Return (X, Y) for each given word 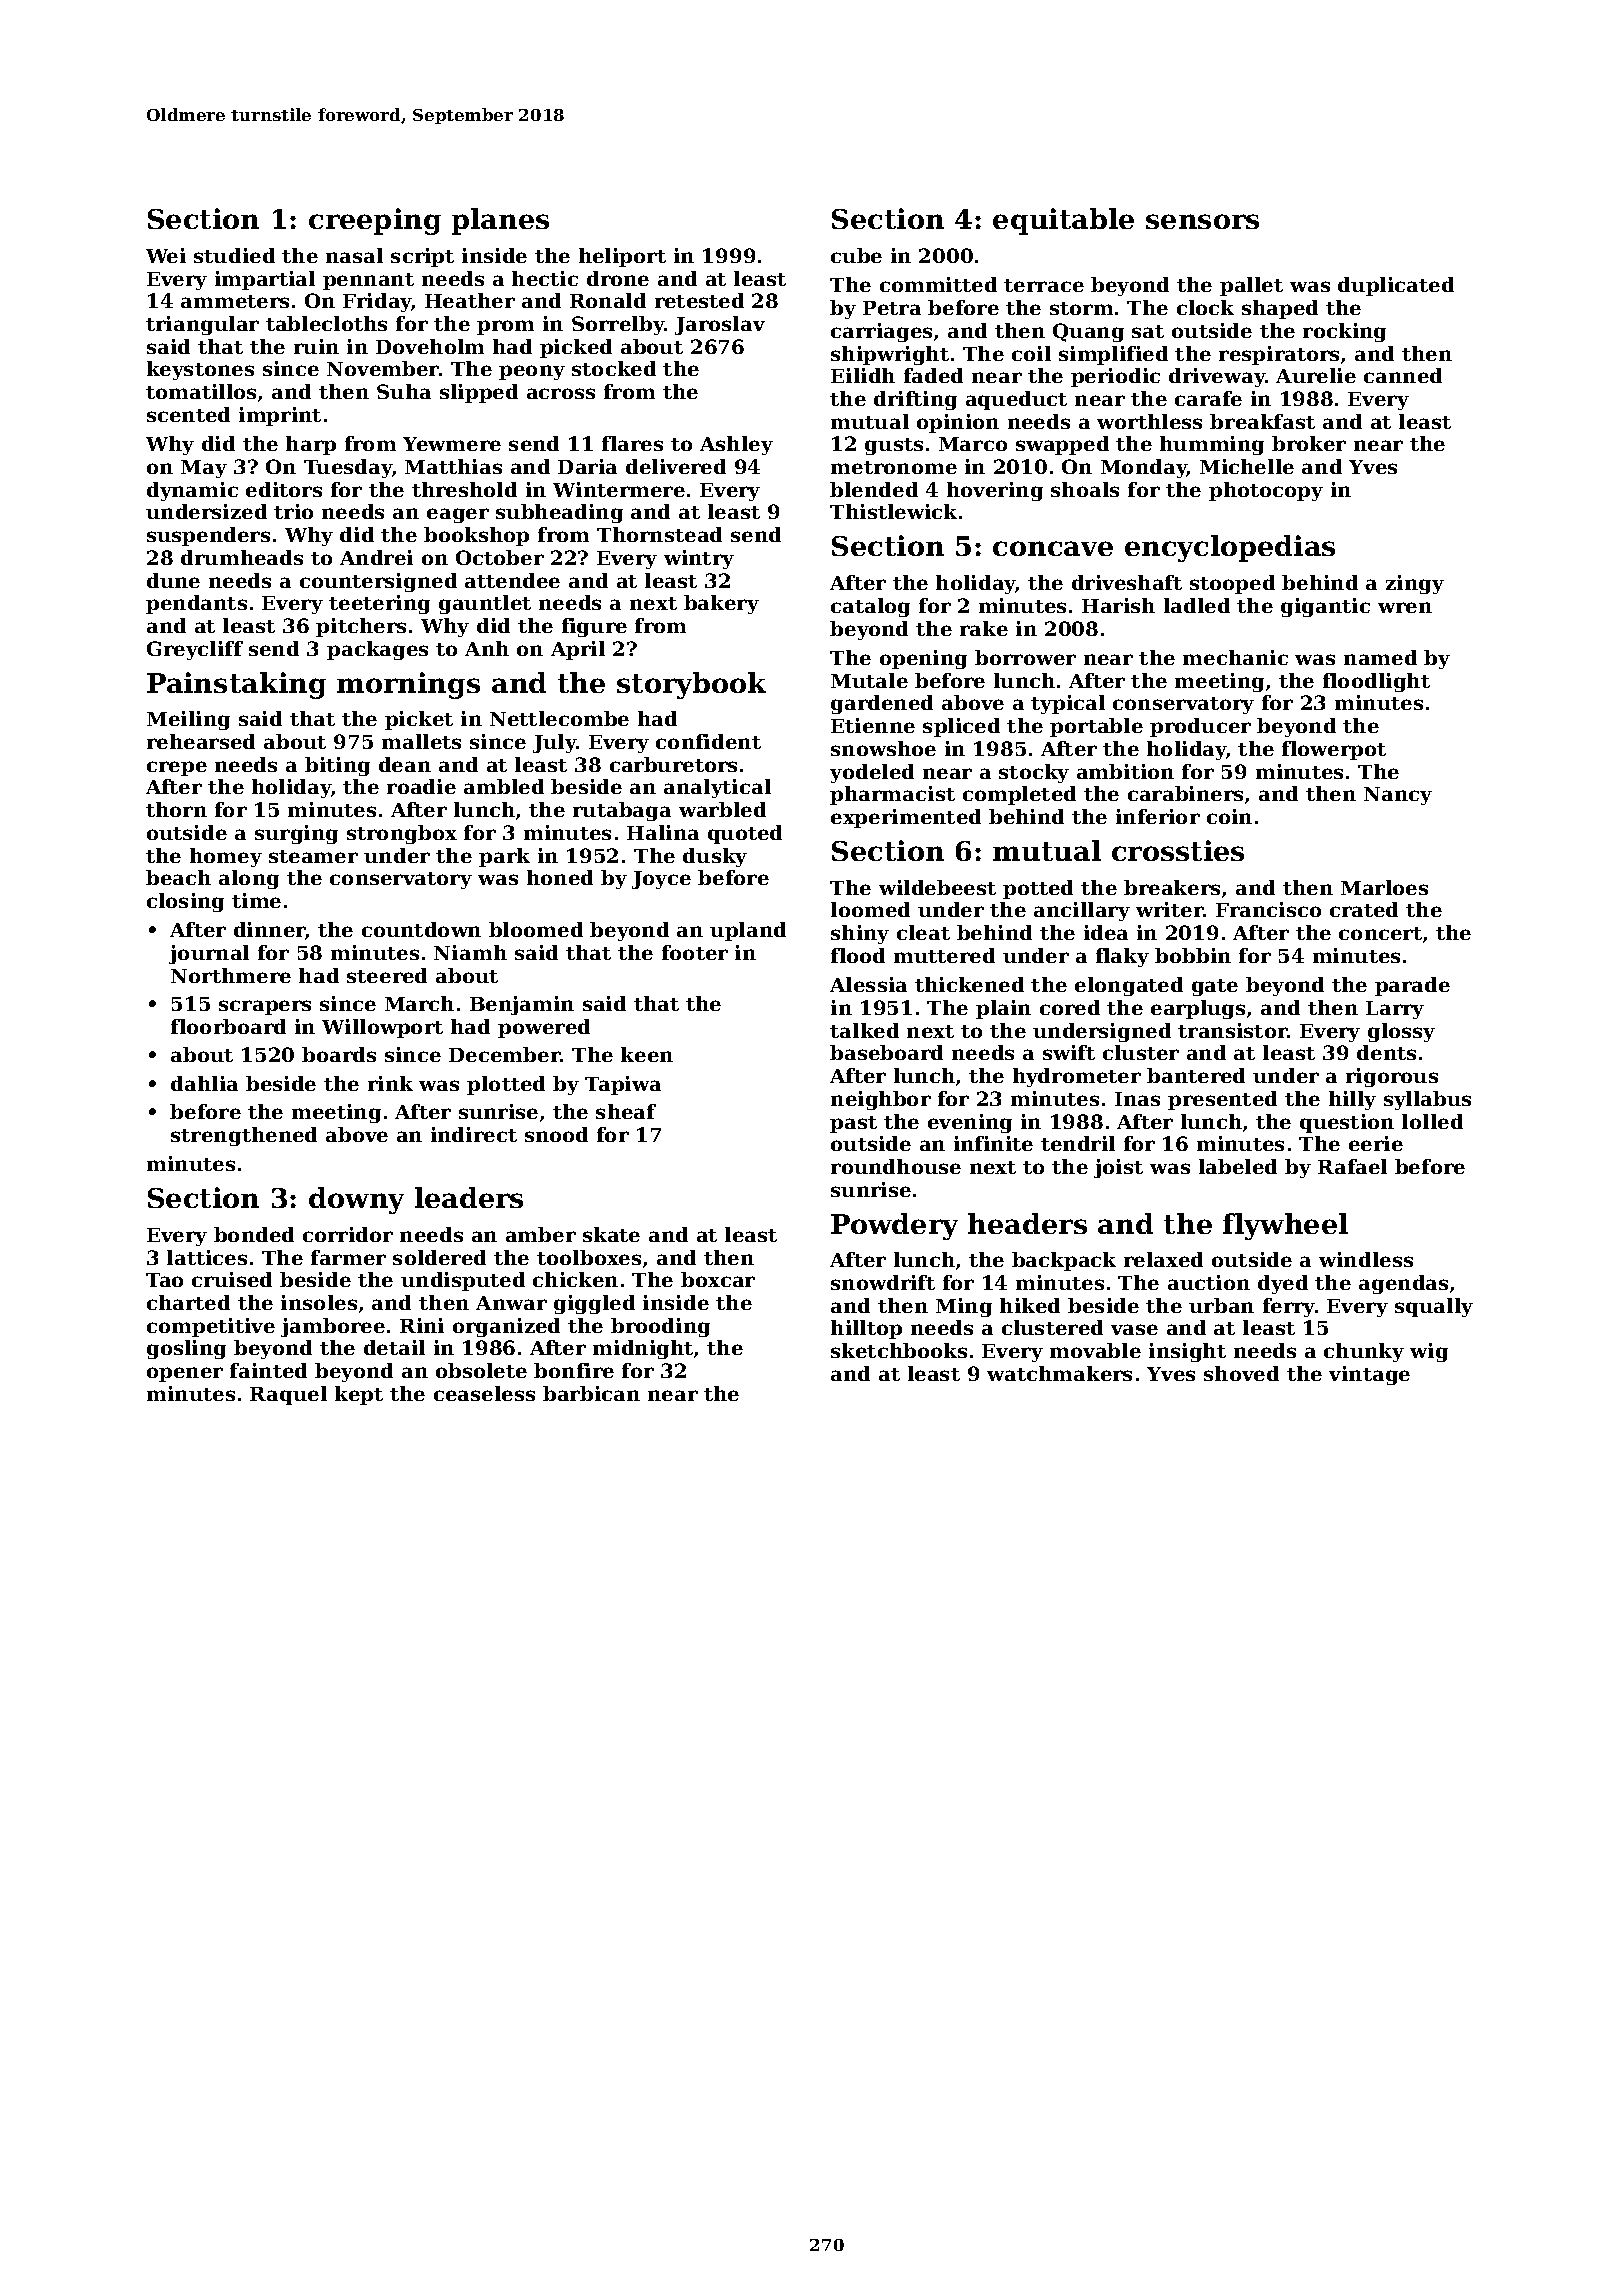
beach (178, 877)
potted (1038, 889)
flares (632, 443)
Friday (377, 302)
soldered (439, 1257)
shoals (1085, 489)
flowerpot (1334, 750)
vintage (1369, 1375)
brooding (660, 1327)
